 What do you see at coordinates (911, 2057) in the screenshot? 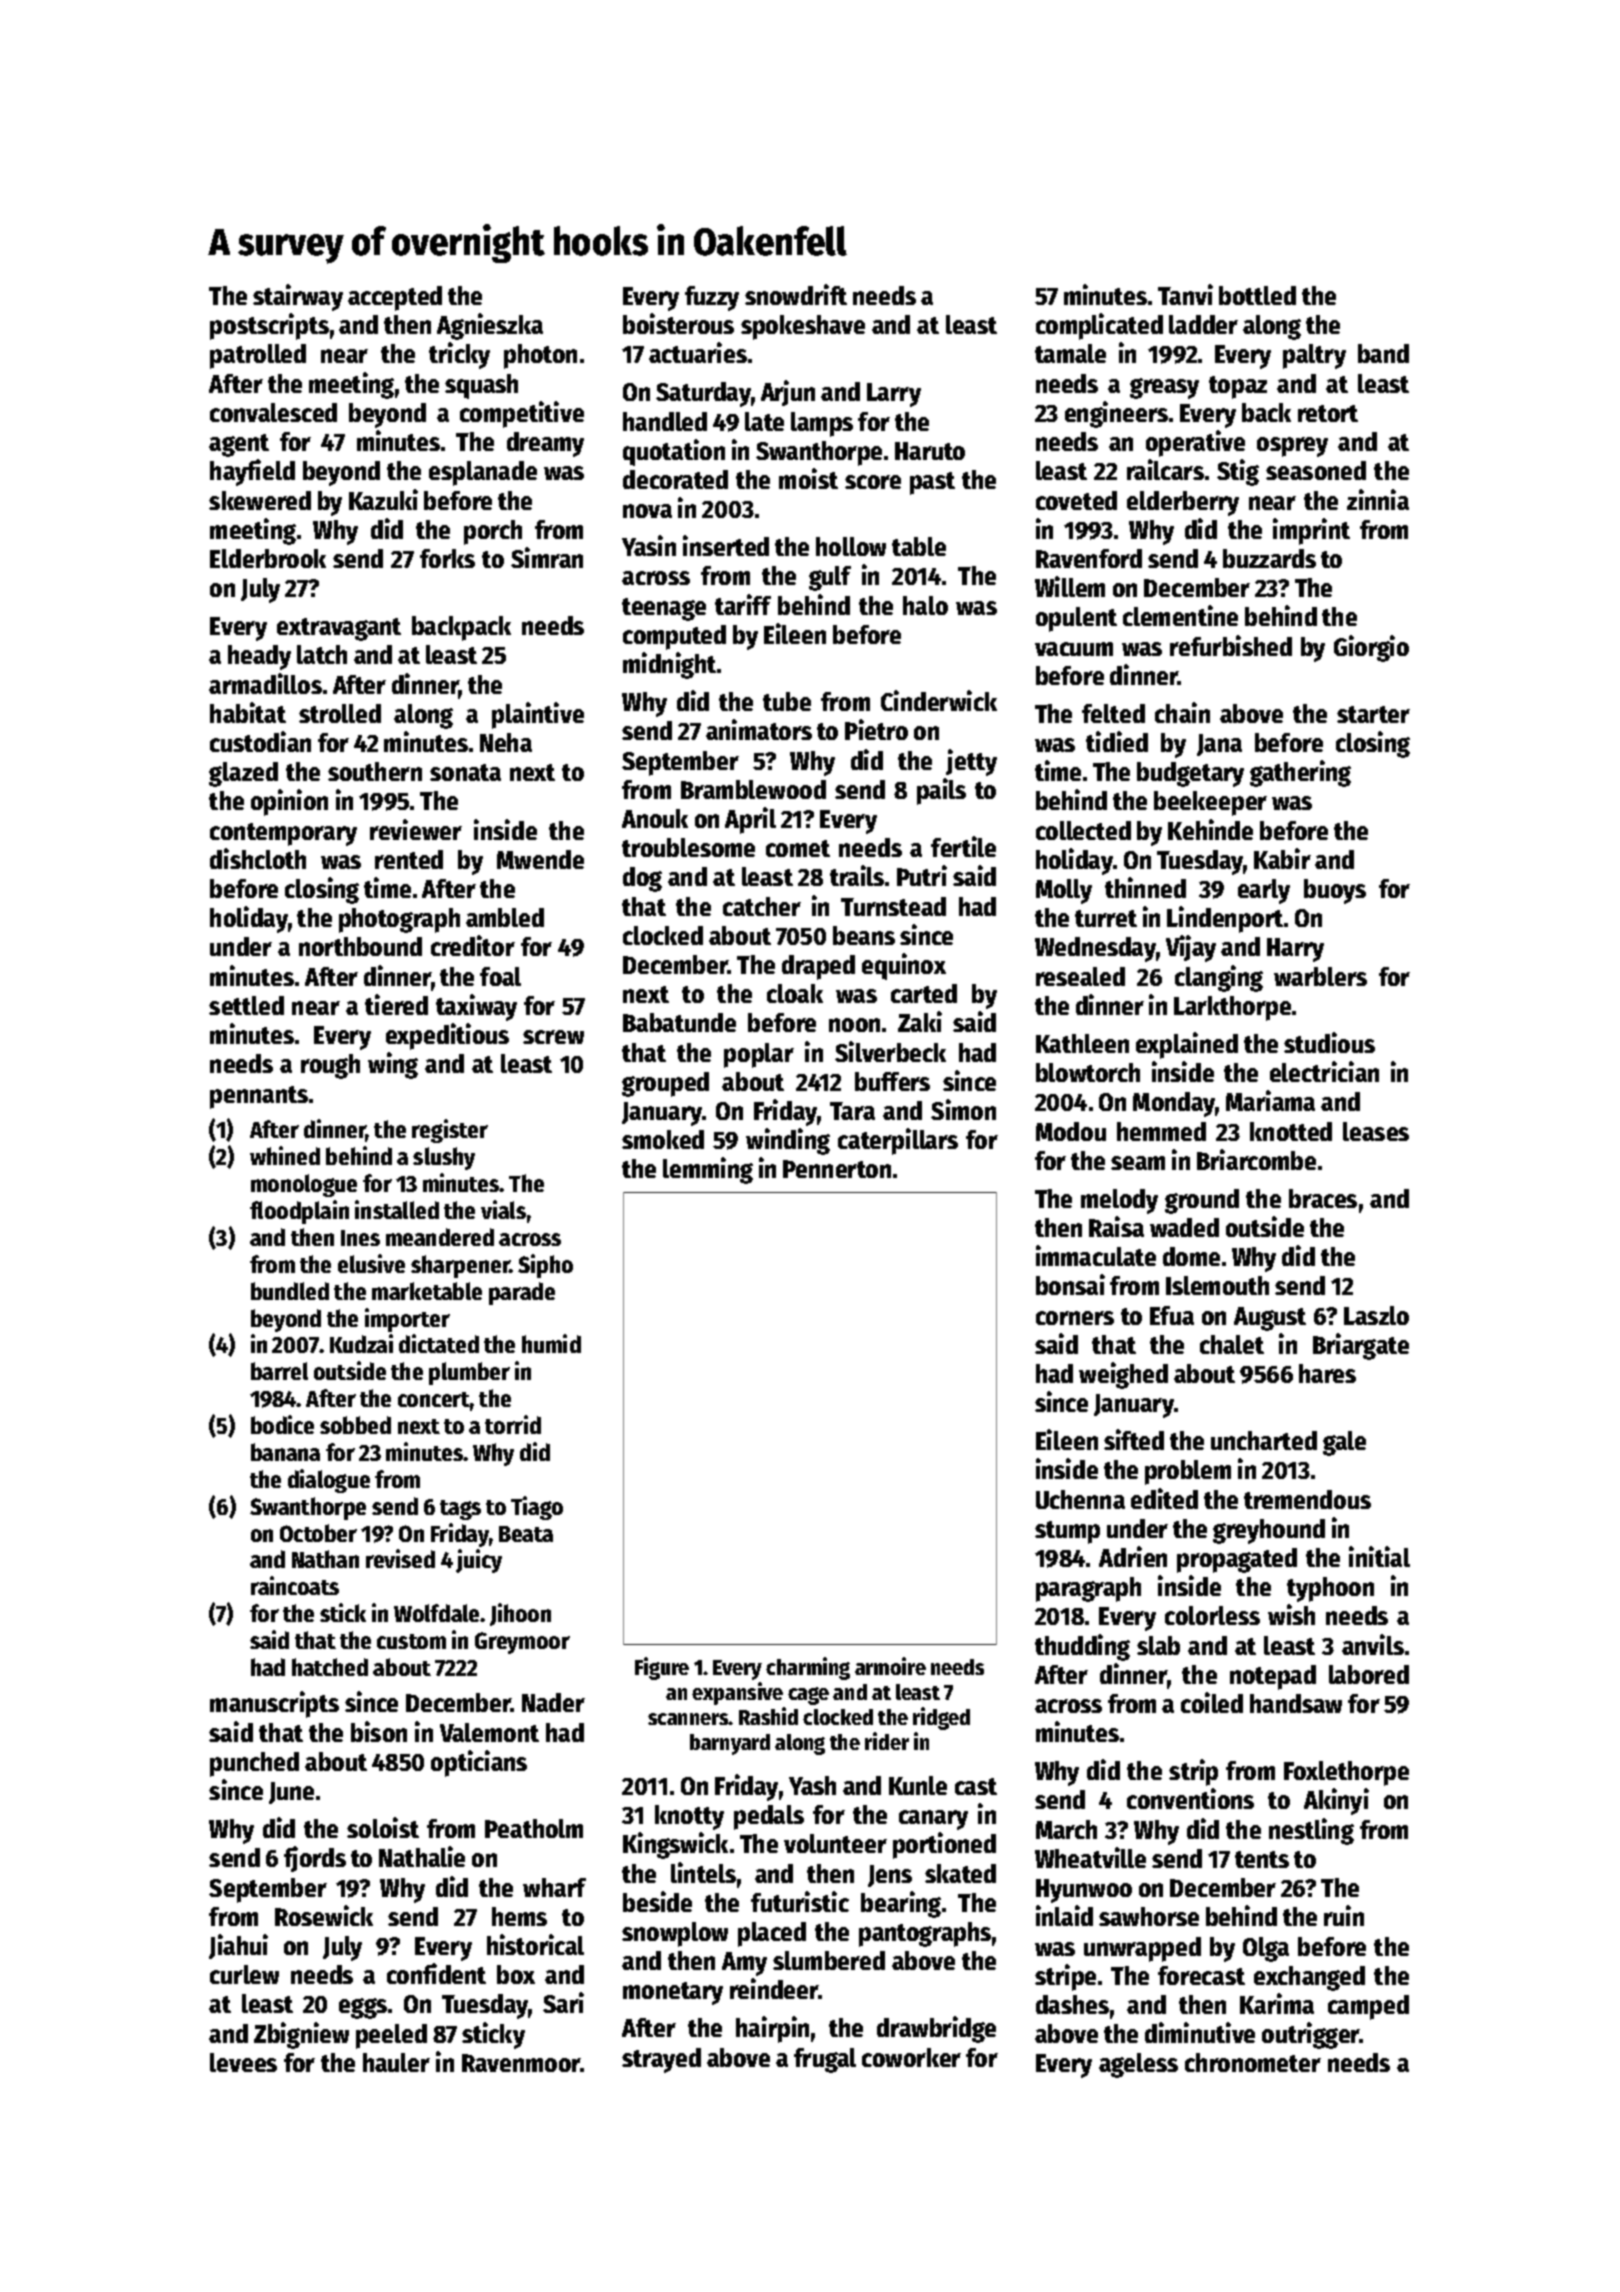
I see `coworker` at bounding box center [911, 2057].
